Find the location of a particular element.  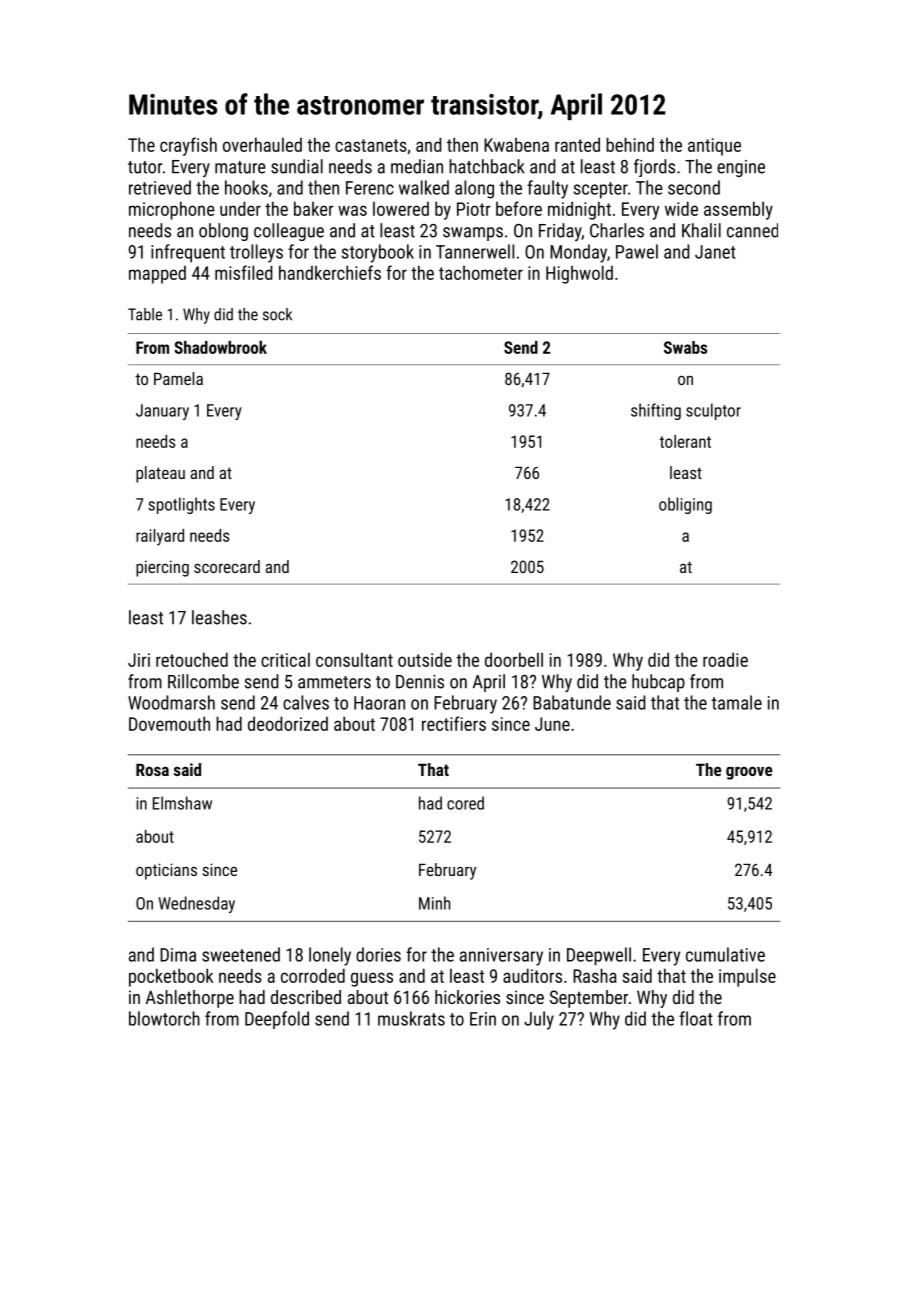

overhauled is located at coordinates (262, 144).
